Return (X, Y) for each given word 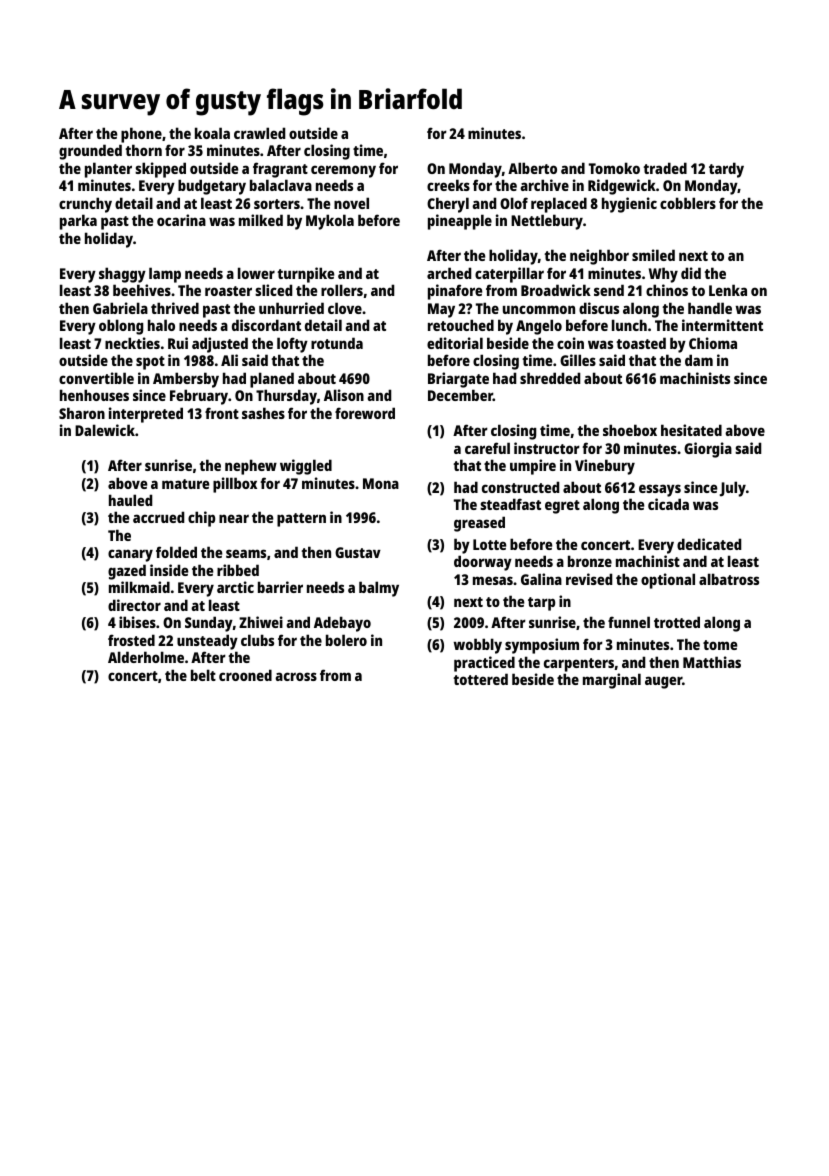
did (691, 273)
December (460, 395)
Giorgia (708, 450)
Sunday (209, 624)
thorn (143, 150)
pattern (301, 520)
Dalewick (105, 430)
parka (78, 222)
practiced (484, 664)
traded (665, 168)
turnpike (306, 275)
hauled (130, 500)
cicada (668, 504)
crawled (259, 133)
